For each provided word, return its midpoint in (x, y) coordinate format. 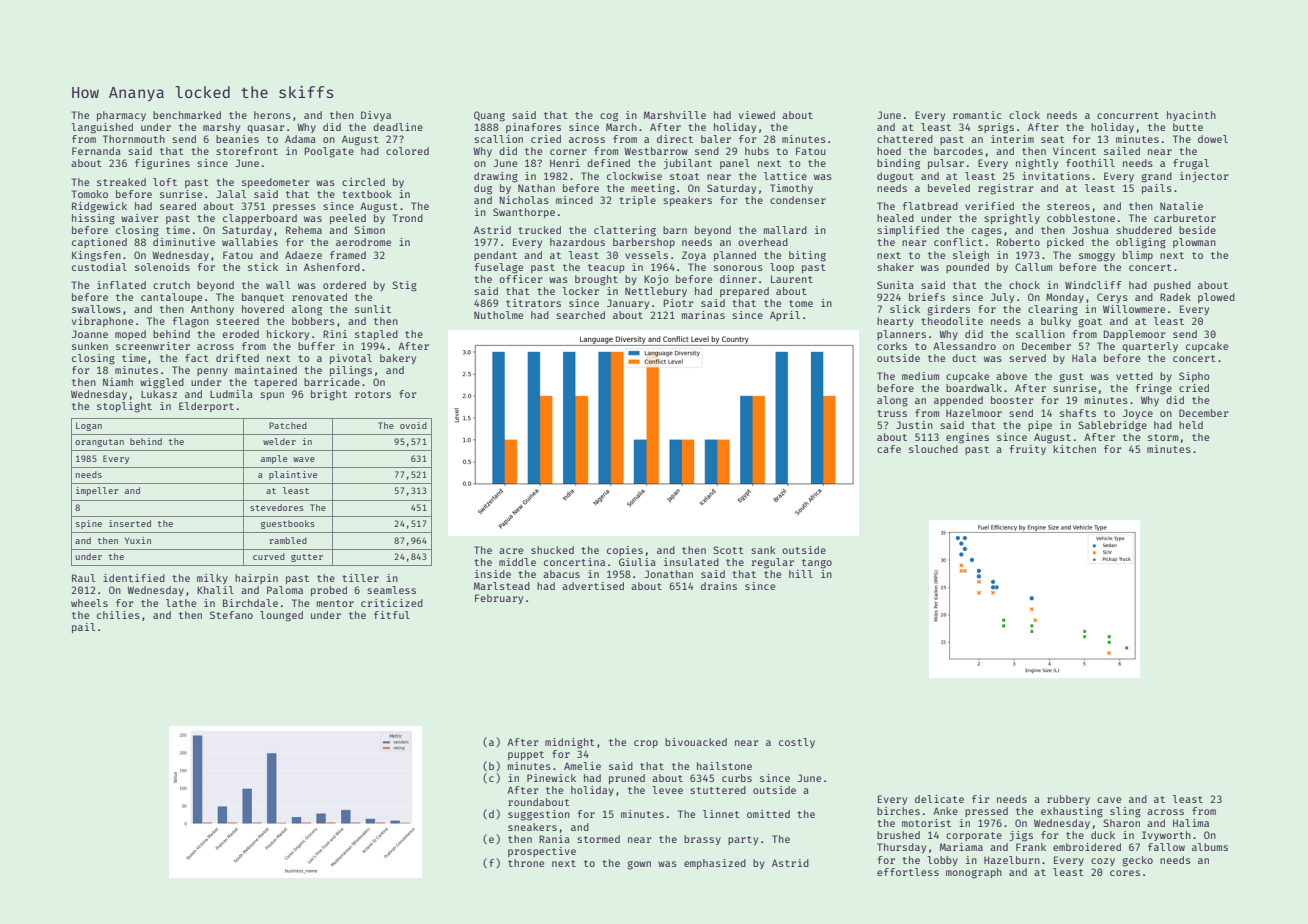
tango (817, 564)
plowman (1194, 243)
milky (212, 579)
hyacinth (1191, 116)
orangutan (99, 443)
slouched (933, 449)
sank (763, 550)
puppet (526, 755)
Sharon (1121, 823)
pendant (495, 256)
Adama (300, 139)
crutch (171, 285)
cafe (889, 449)
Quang (489, 116)
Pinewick (551, 778)
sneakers (532, 827)
